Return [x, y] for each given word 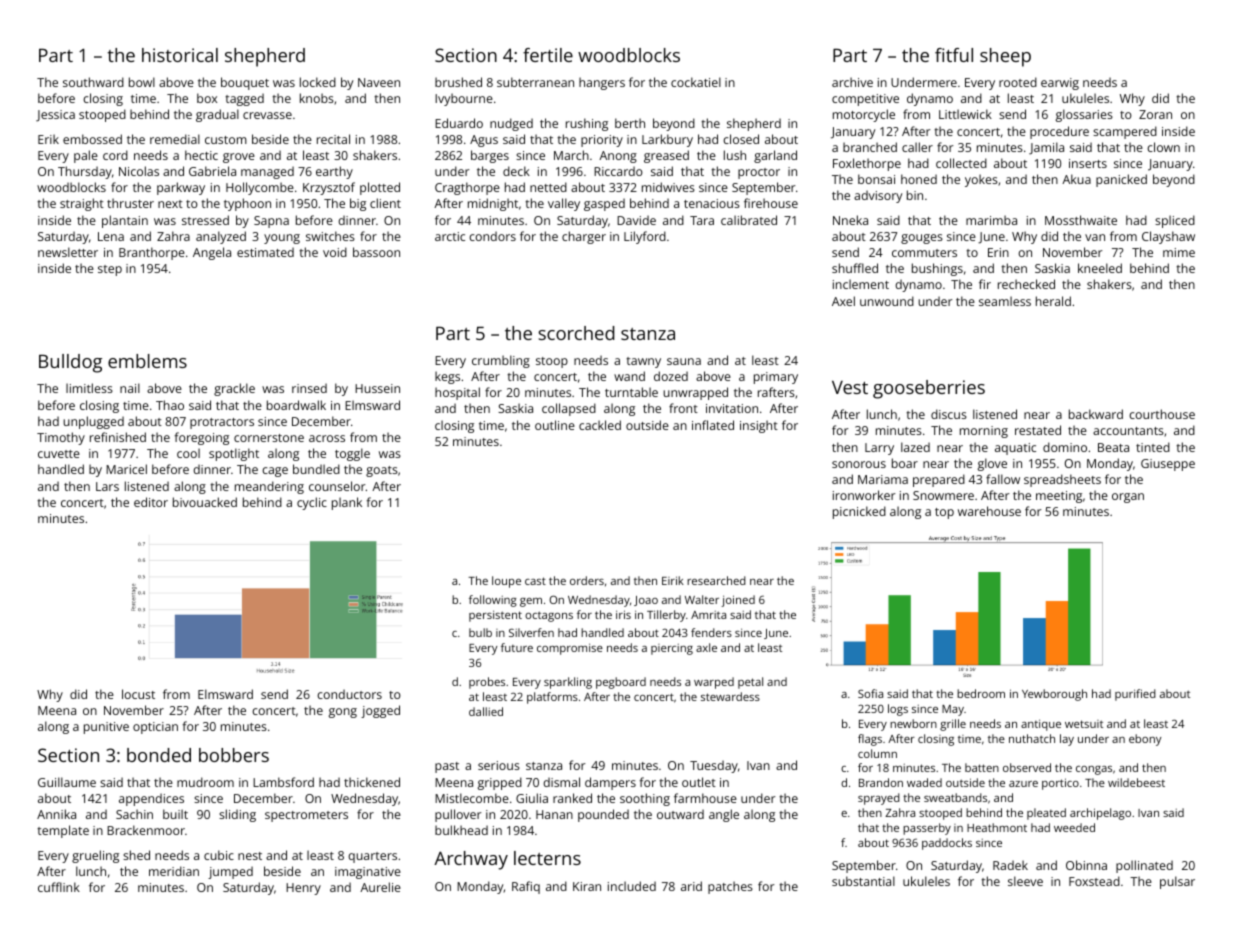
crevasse [267, 115]
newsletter [68, 252]
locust [138, 694]
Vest [850, 387]
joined [738, 601]
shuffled [855, 268]
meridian [174, 871]
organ [1128, 498]
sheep [1005, 57]
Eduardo [459, 123]
